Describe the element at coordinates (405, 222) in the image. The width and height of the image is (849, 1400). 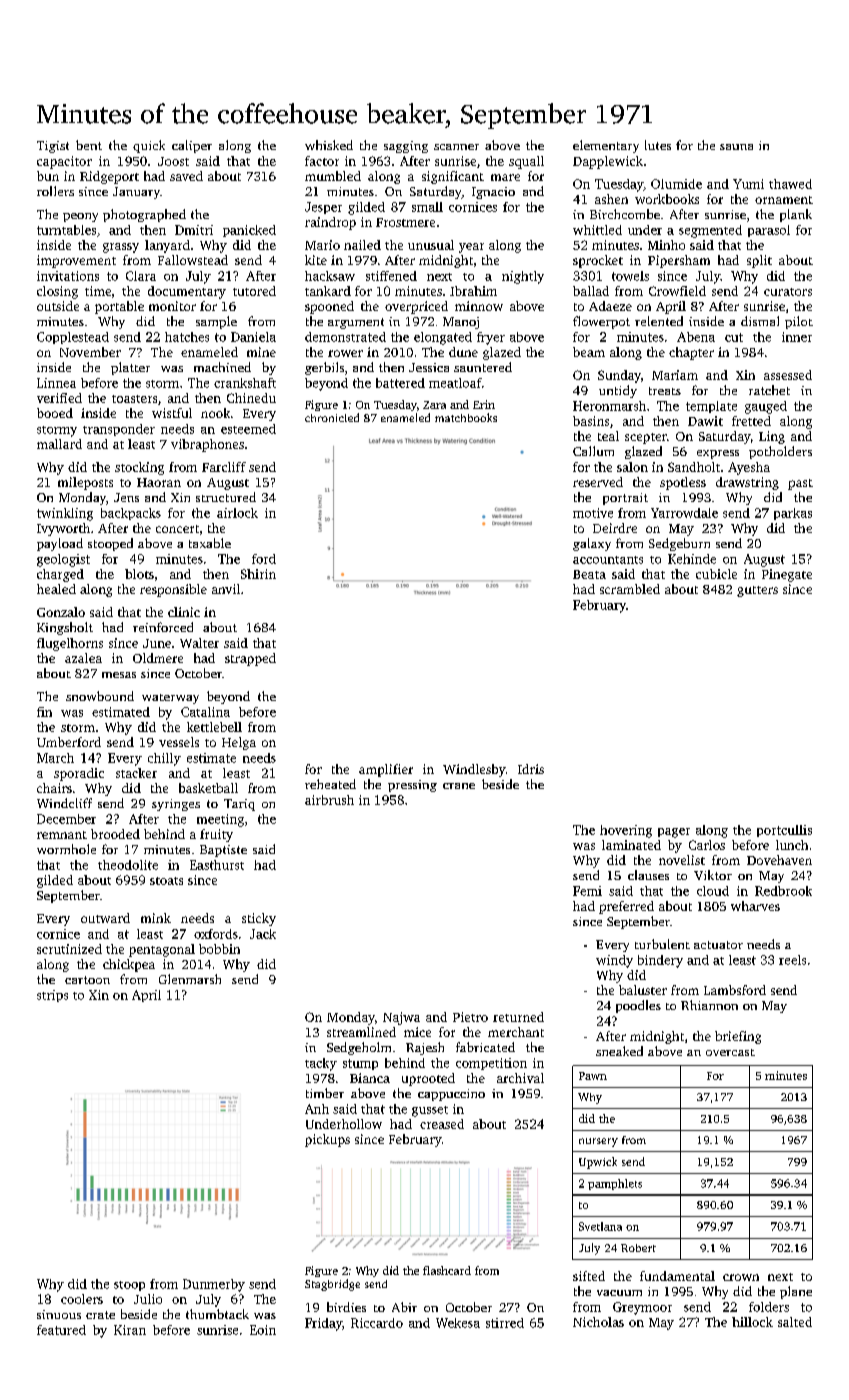
I see `Frostmere` at that location.
